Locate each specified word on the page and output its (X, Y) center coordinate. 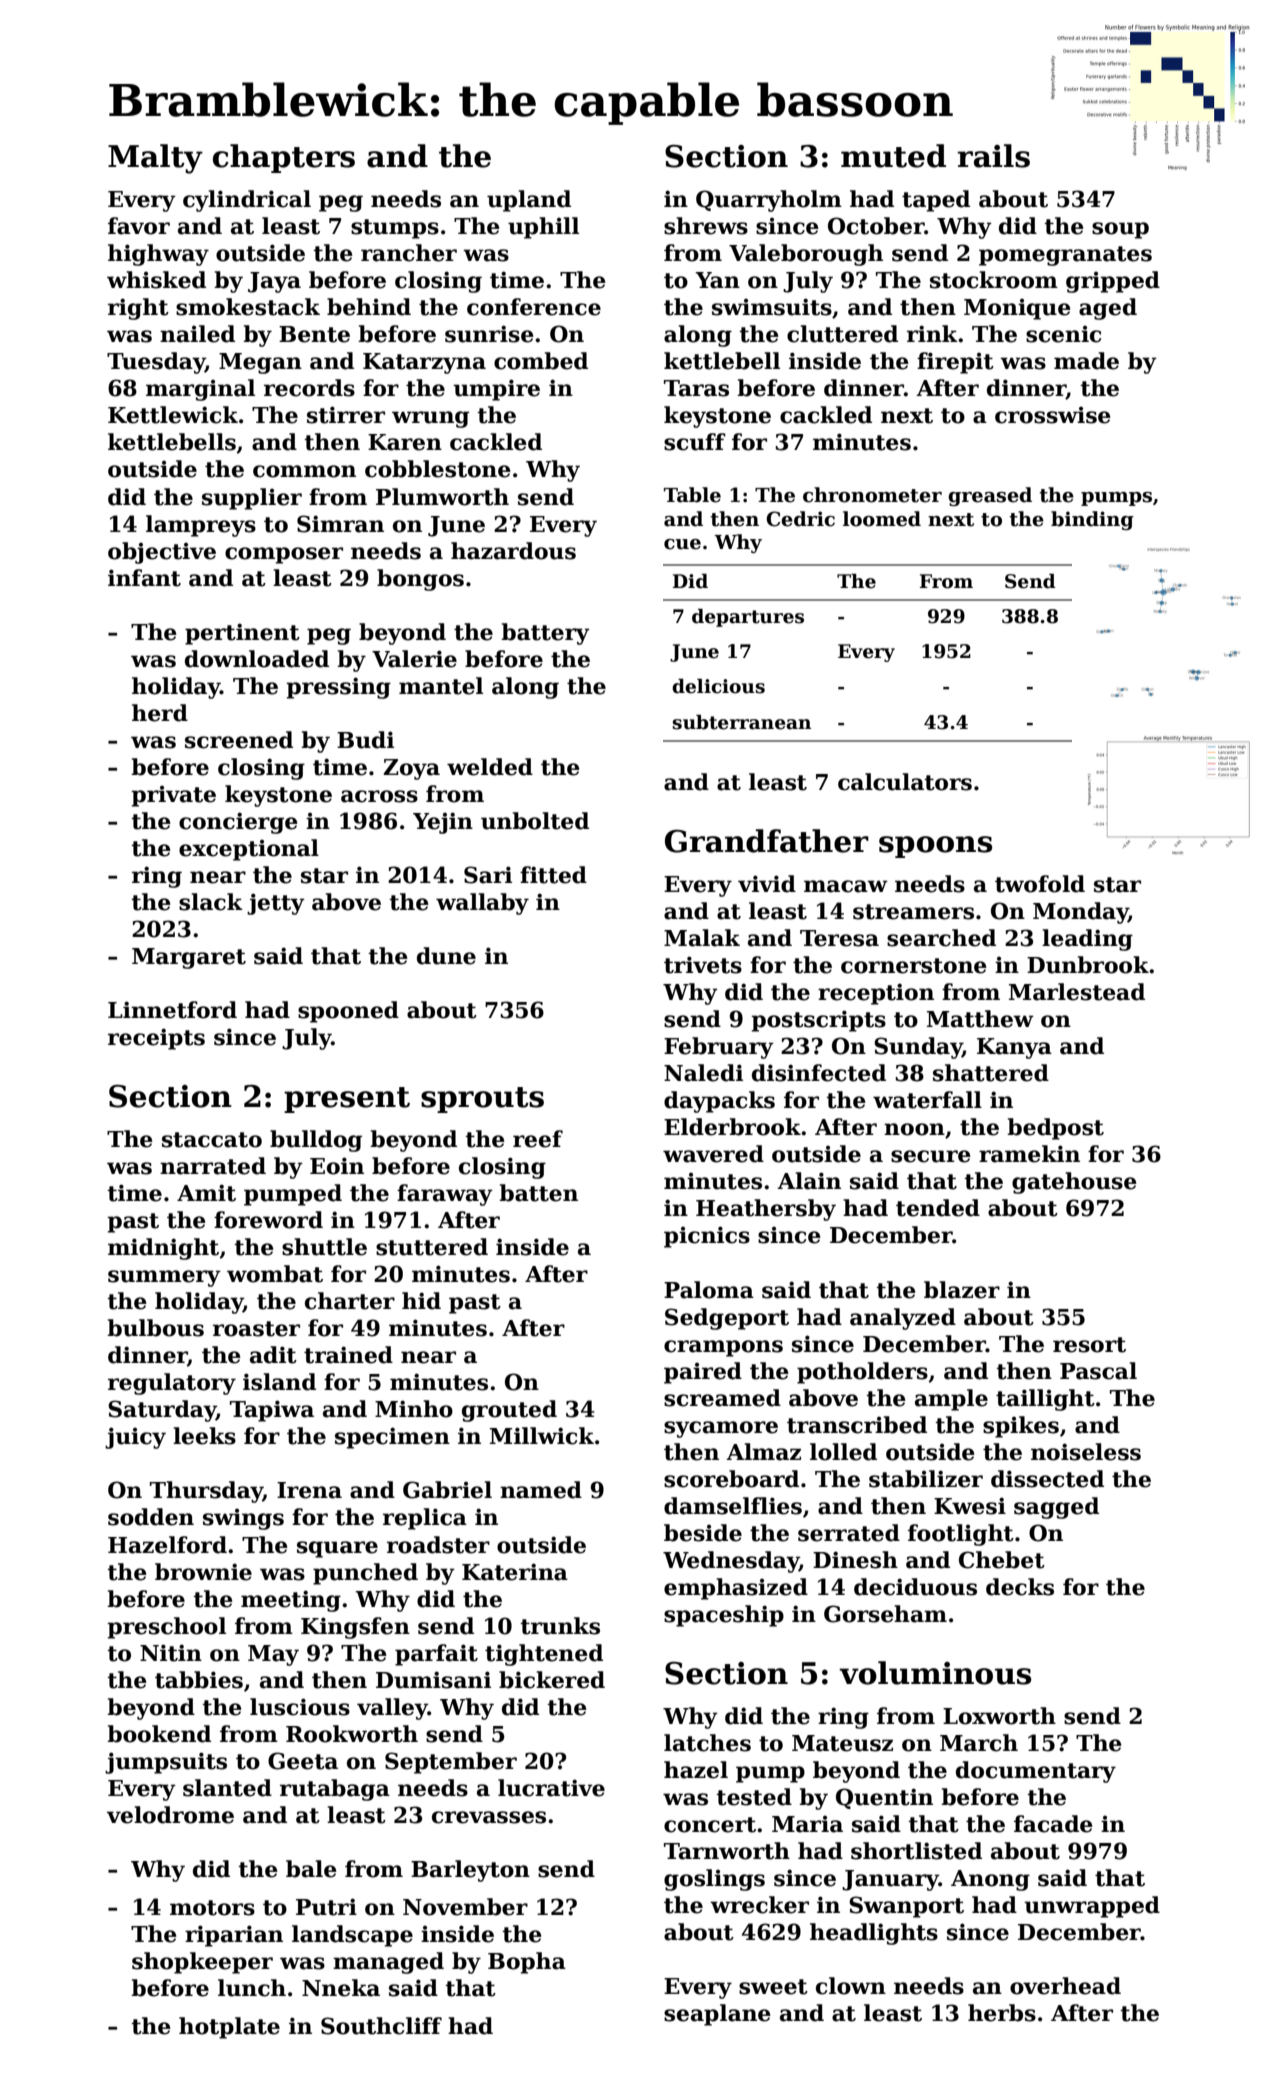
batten (538, 1193)
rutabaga (335, 1790)
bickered (552, 1680)
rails (994, 156)
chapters (284, 158)
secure (931, 1156)
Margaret (189, 958)
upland (529, 201)
